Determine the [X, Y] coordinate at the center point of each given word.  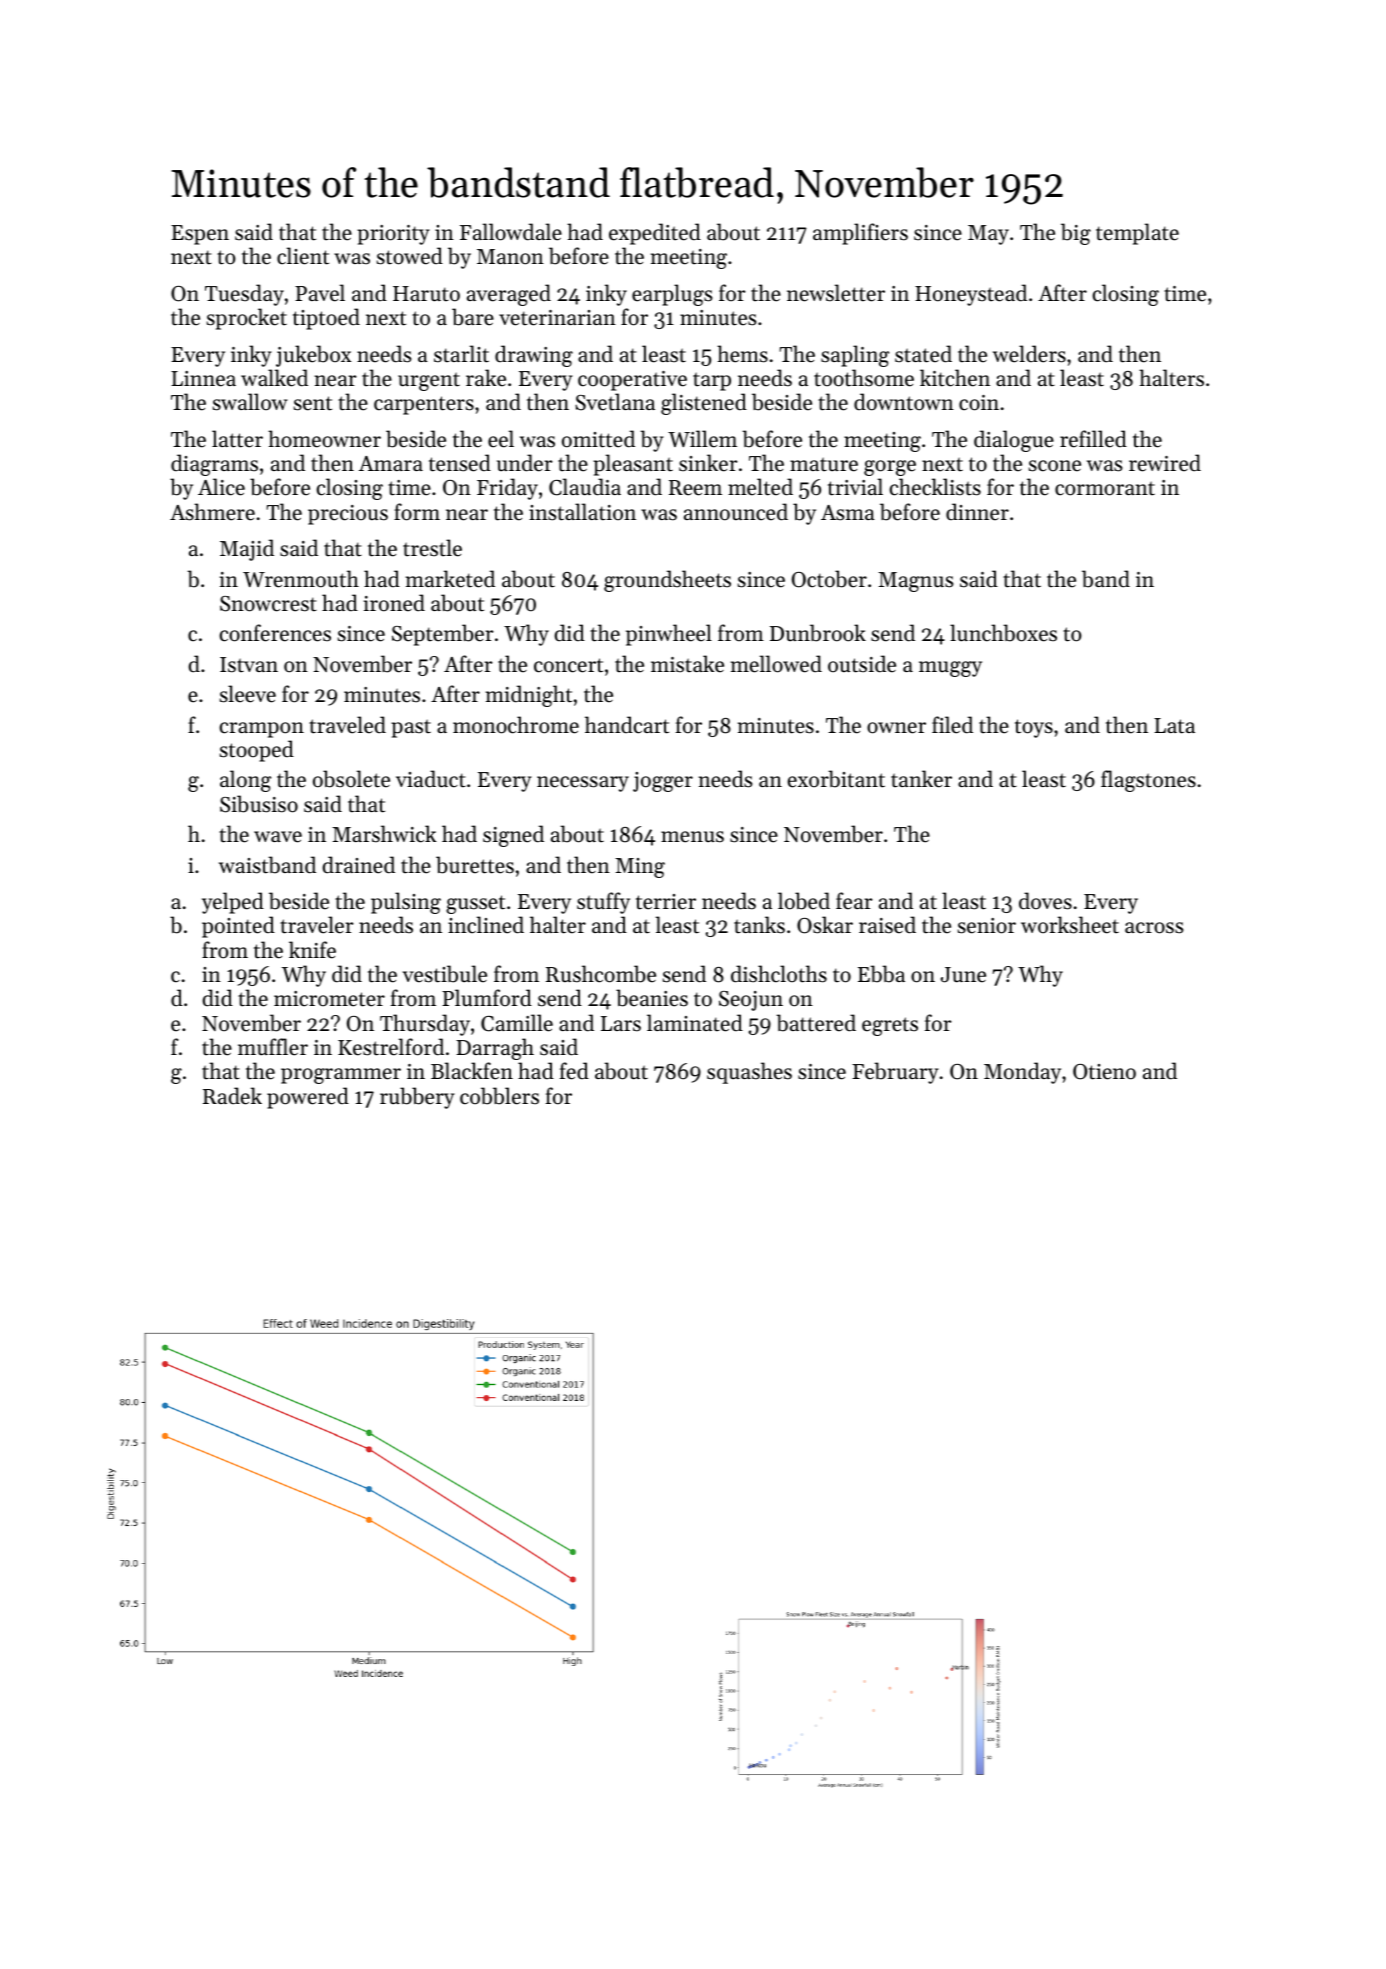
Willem [702, 439]
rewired [1165, 463]
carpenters [424, 405]
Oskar [825, 925]
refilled [1093, 439]
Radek [232, 1096]
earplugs [672, 295]
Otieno [1104, 1072]
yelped [233, 903]
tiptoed [326, 319]
